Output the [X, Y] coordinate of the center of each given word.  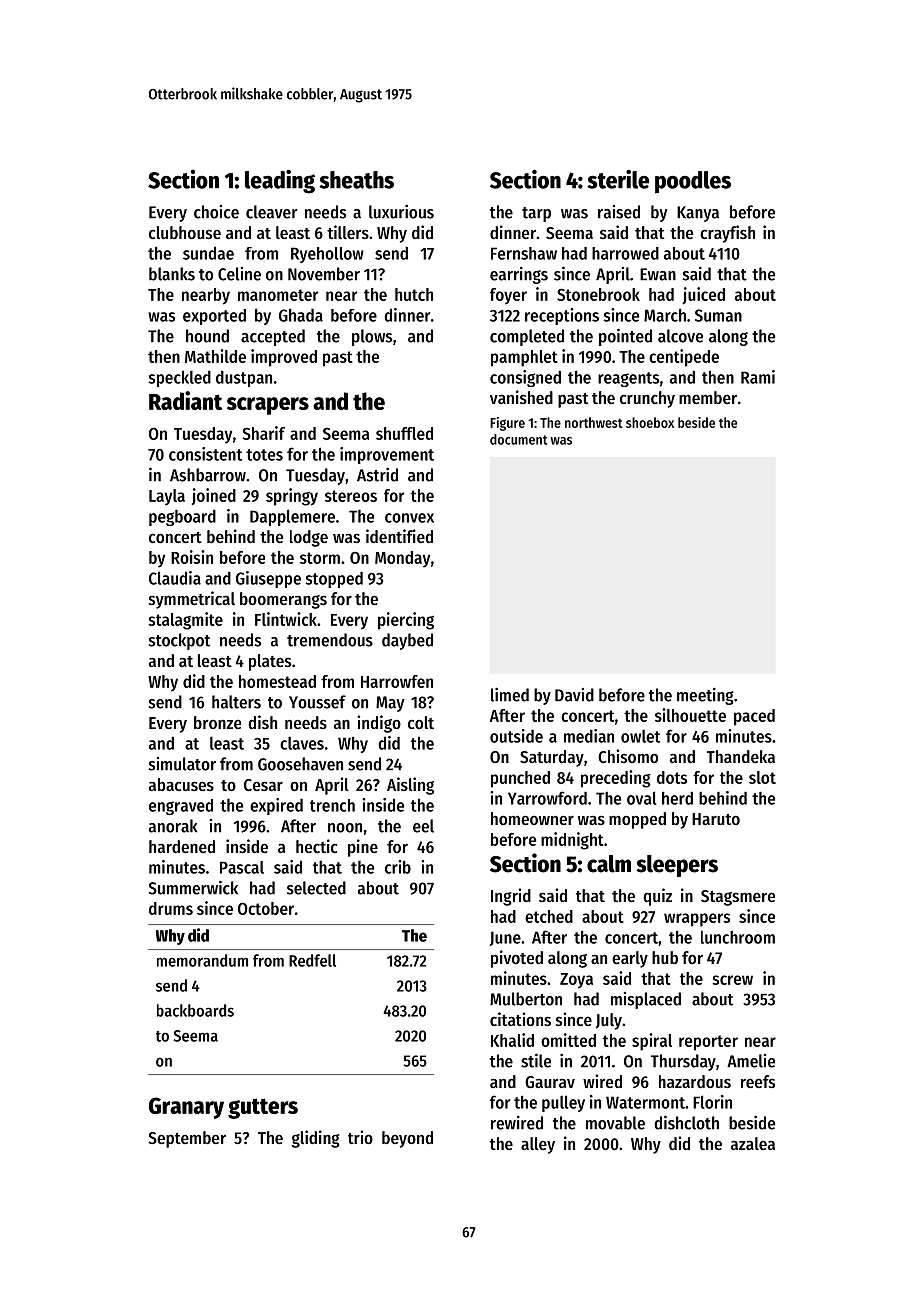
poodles [693, 182]
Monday [402, 559]
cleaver [272, 212]
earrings [519, 275]
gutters [263, 1108]
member [708, 397]
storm [320, 558]
